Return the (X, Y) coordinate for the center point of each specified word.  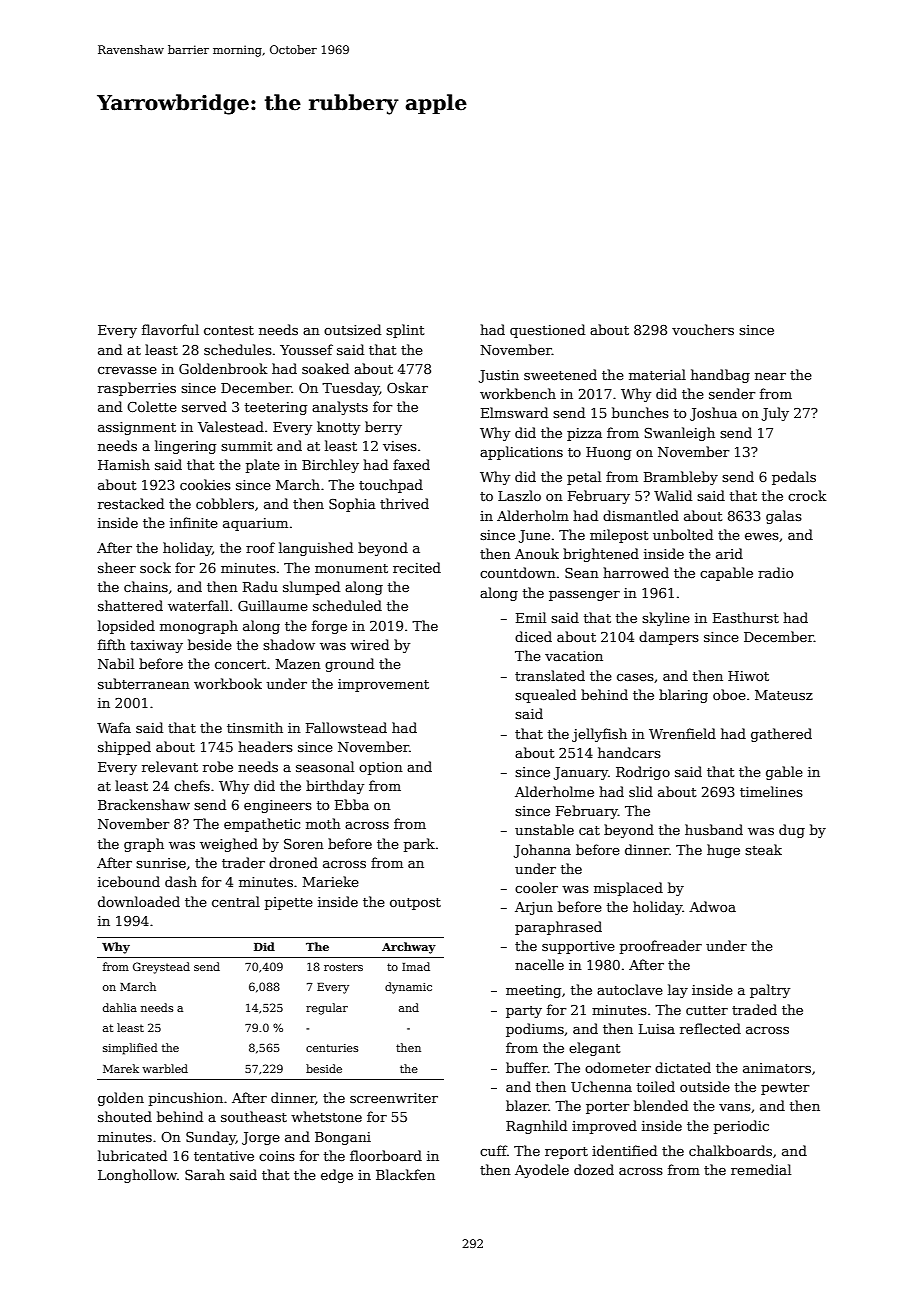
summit (247, 446)
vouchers (703, 329)
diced (533, 636)
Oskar (407, 387)
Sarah (205, 1174)
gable (784, 773)
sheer (117, 567)
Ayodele (542, 1171)
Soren (304, 844)
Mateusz (784, 695)
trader (243, 862)
